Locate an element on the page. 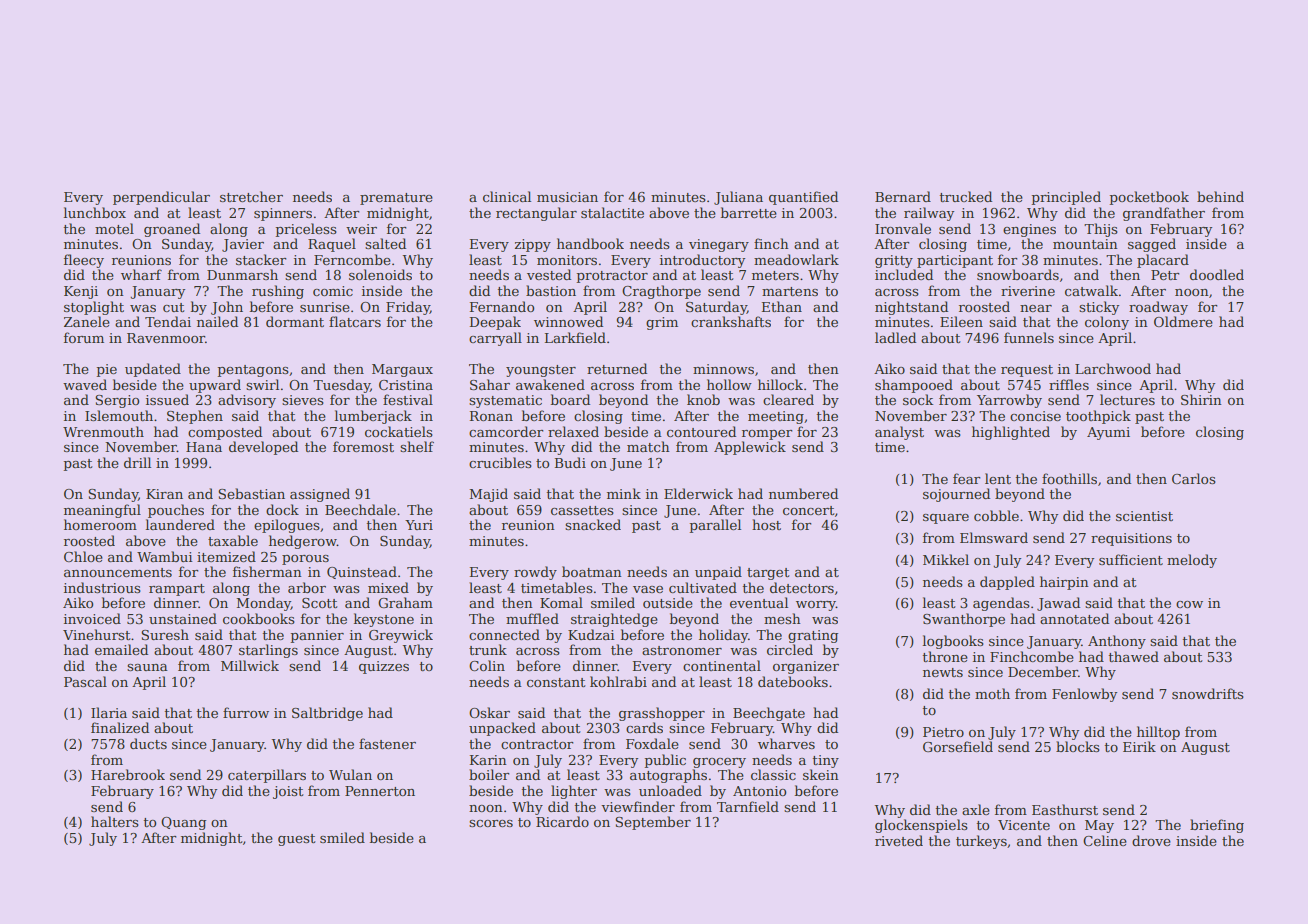 This image has height=924, width=1308. grating is located at coordinates (813, 636).
